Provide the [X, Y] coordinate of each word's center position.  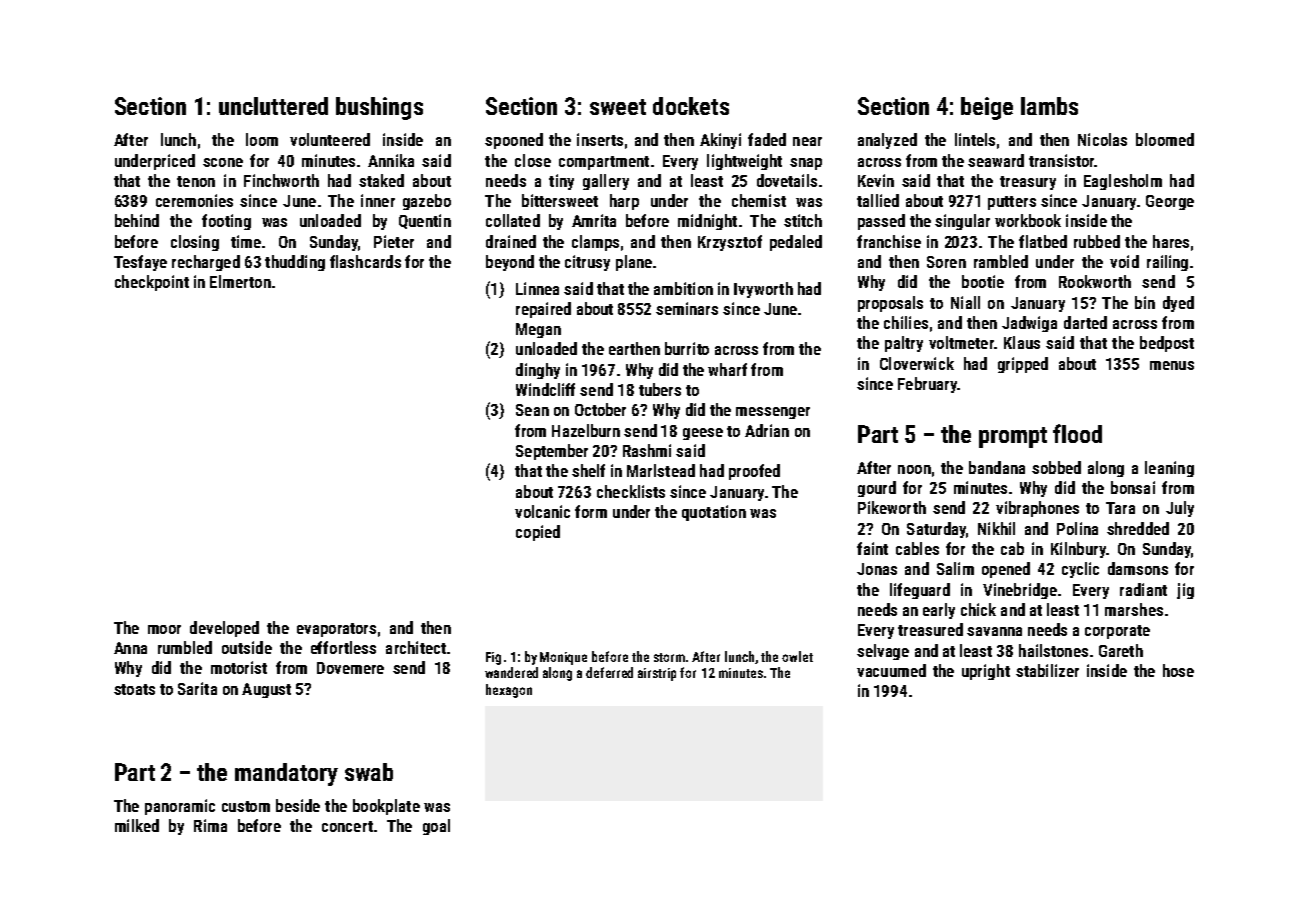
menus [1172, 365]
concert [347, 826]
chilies [906, 322]
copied [538, 533]
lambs [1049, 106]
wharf [727, 369]
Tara [1120, 508]
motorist [239, 667]
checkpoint [152, 283]
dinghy [538, 371]
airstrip [657, 674]
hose [1178, 670]
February [927, 385]
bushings [379, 108]
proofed [754, 472]
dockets [691, 106]
